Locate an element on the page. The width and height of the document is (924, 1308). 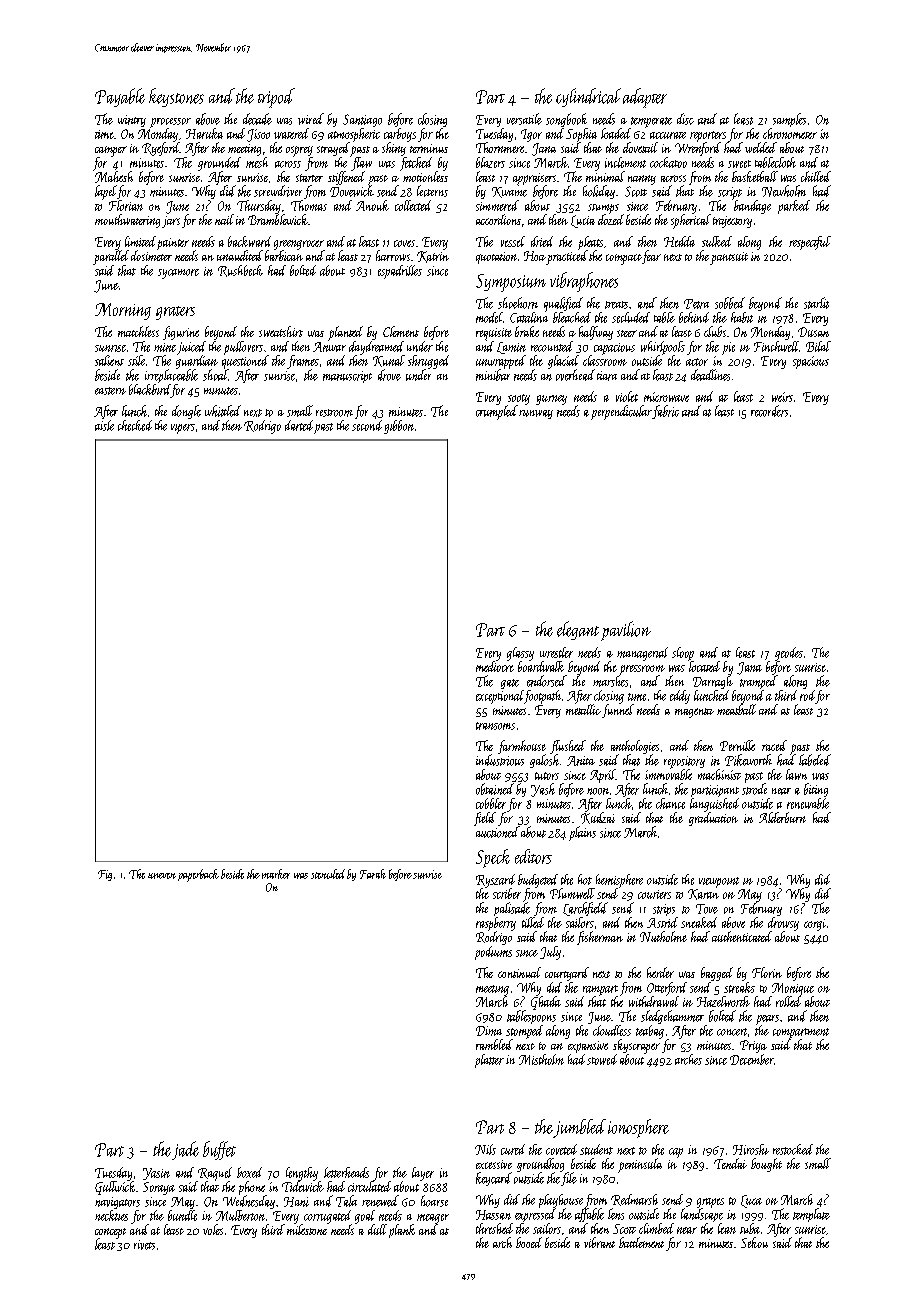
keystones is located at coordinates (176, 97).
